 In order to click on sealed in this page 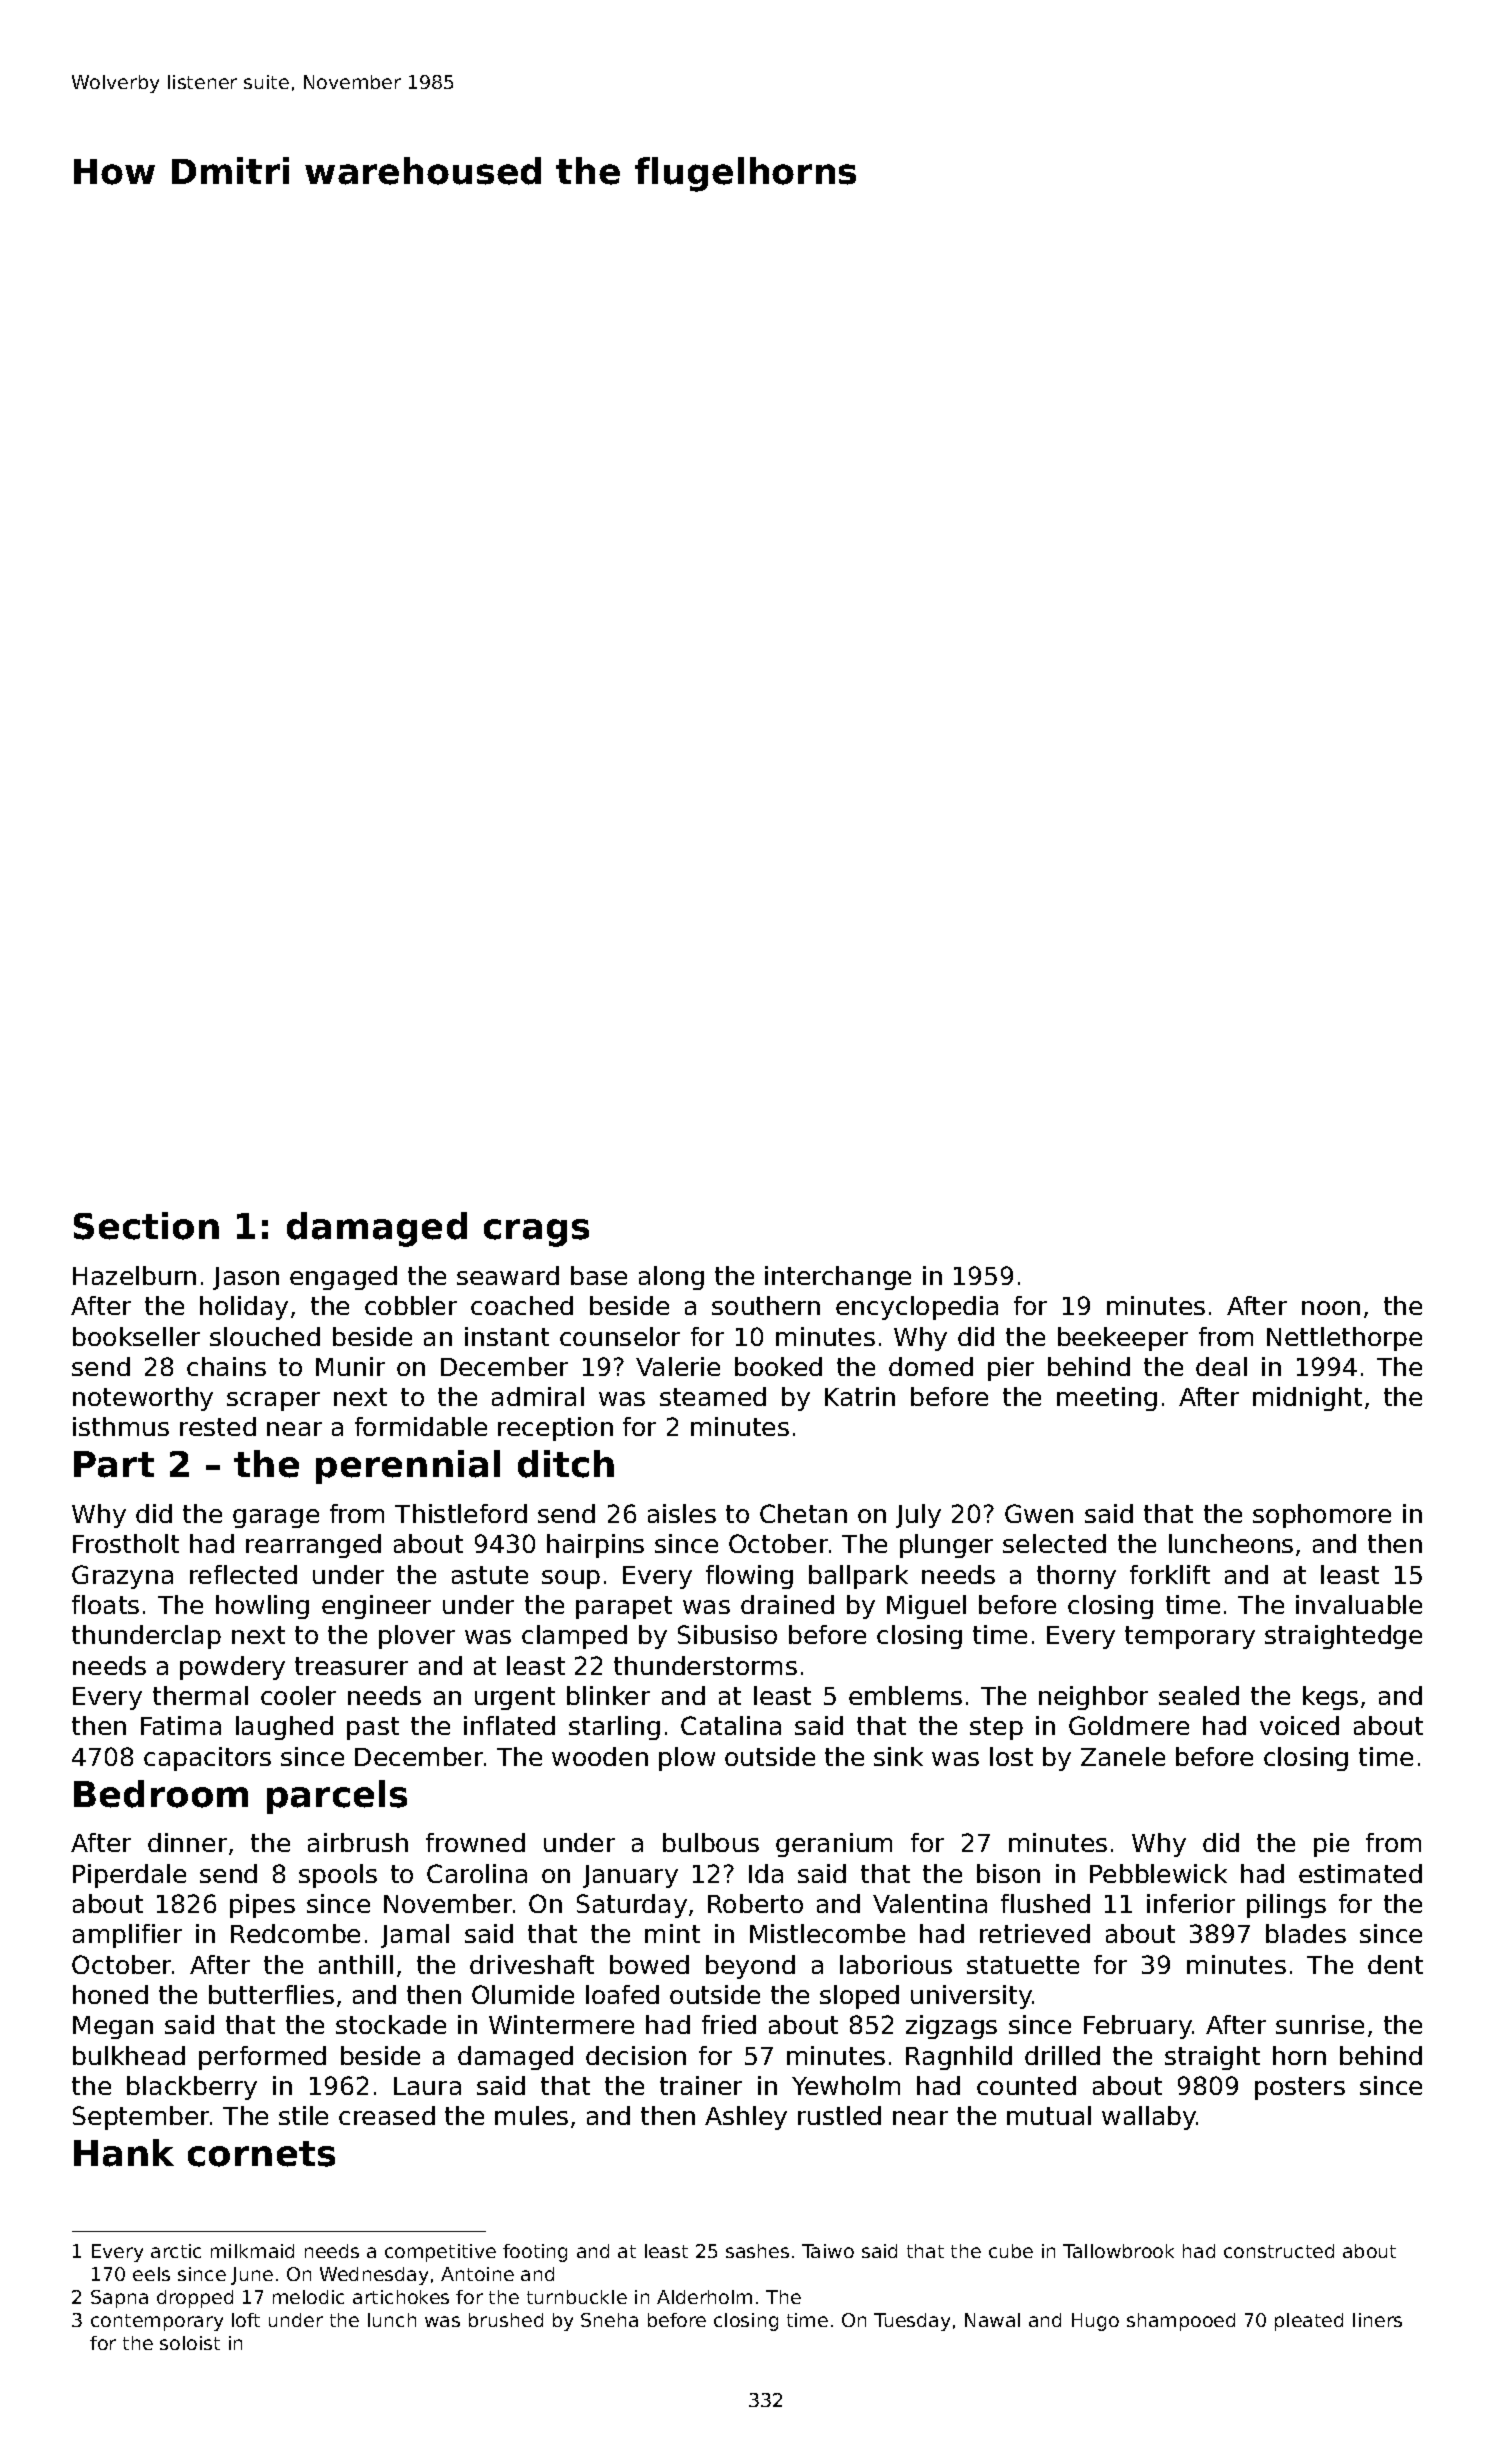, I will do `click(1199, 1695)`.
